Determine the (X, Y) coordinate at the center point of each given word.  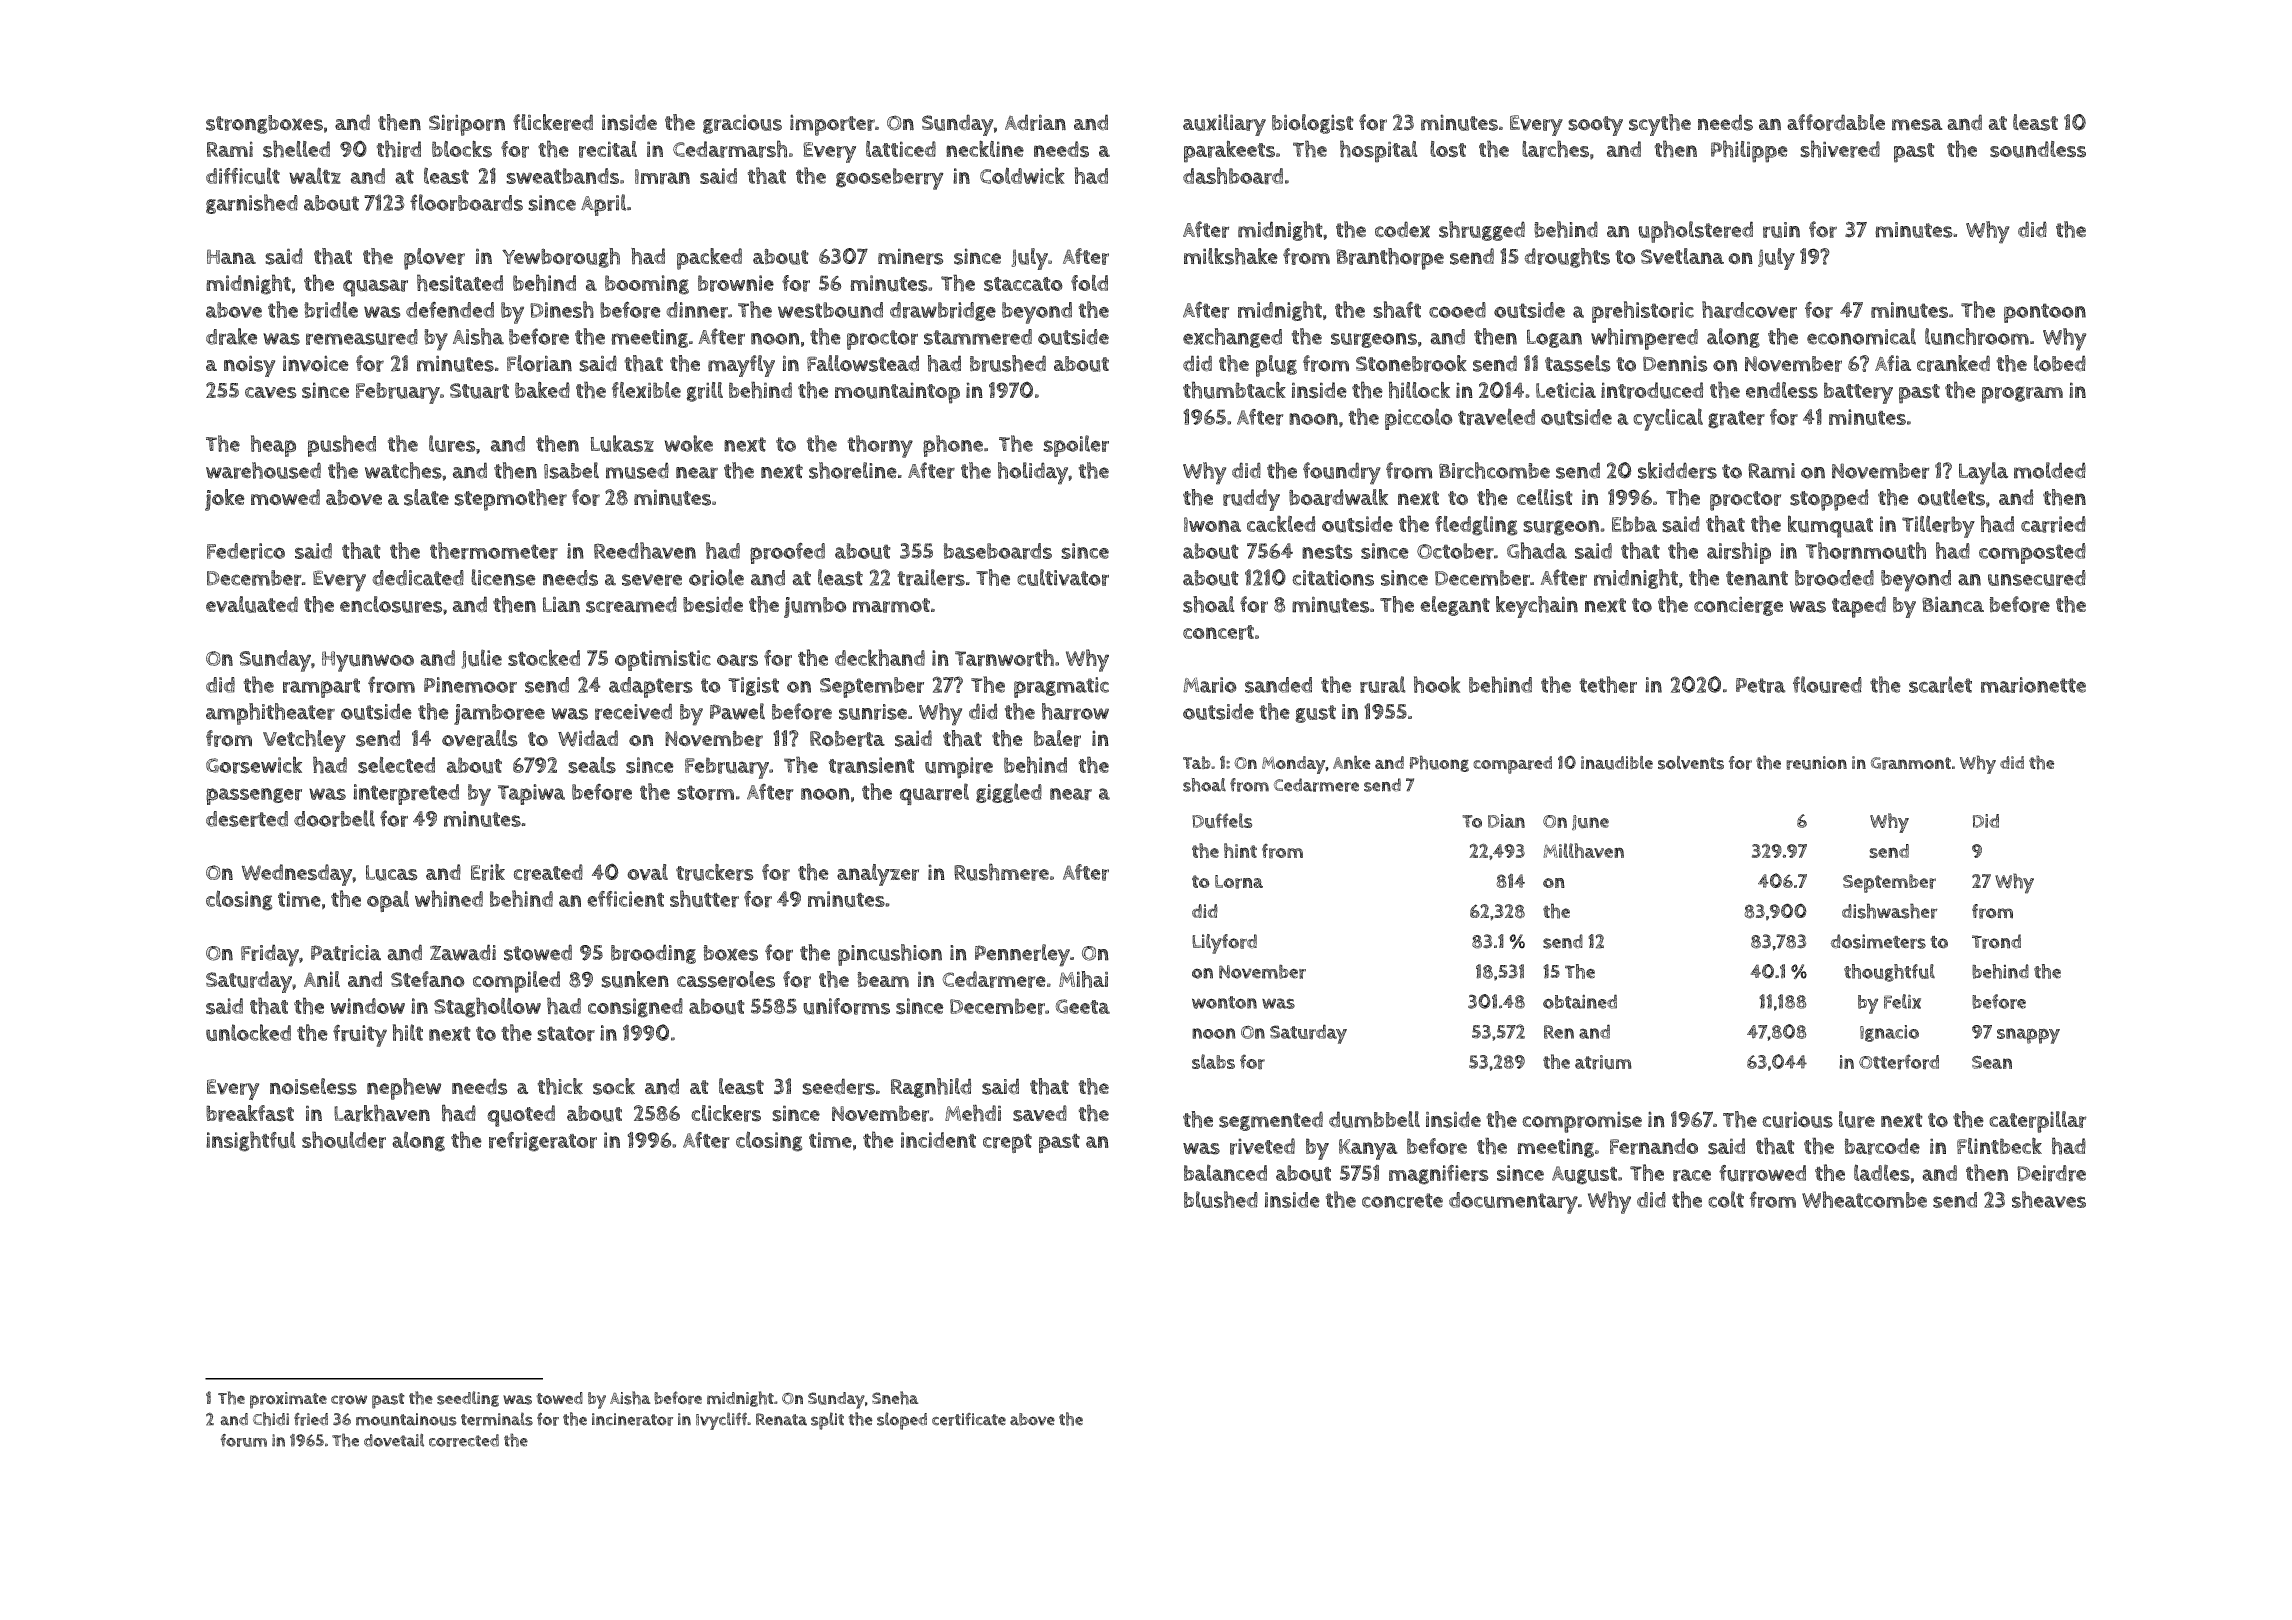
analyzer (878, 875)
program (2022, 395)
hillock (1419, 390)
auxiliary (1224, 125)
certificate (969, 1419)
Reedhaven (645, 550)
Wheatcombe (1864, 1199)
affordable (1836, 122)
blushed (1221, 1199)
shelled (296, 149)
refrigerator (543, 1142)
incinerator (632, 1419)
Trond (1996, 941)
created (548, 872)
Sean (1992, 1062)
